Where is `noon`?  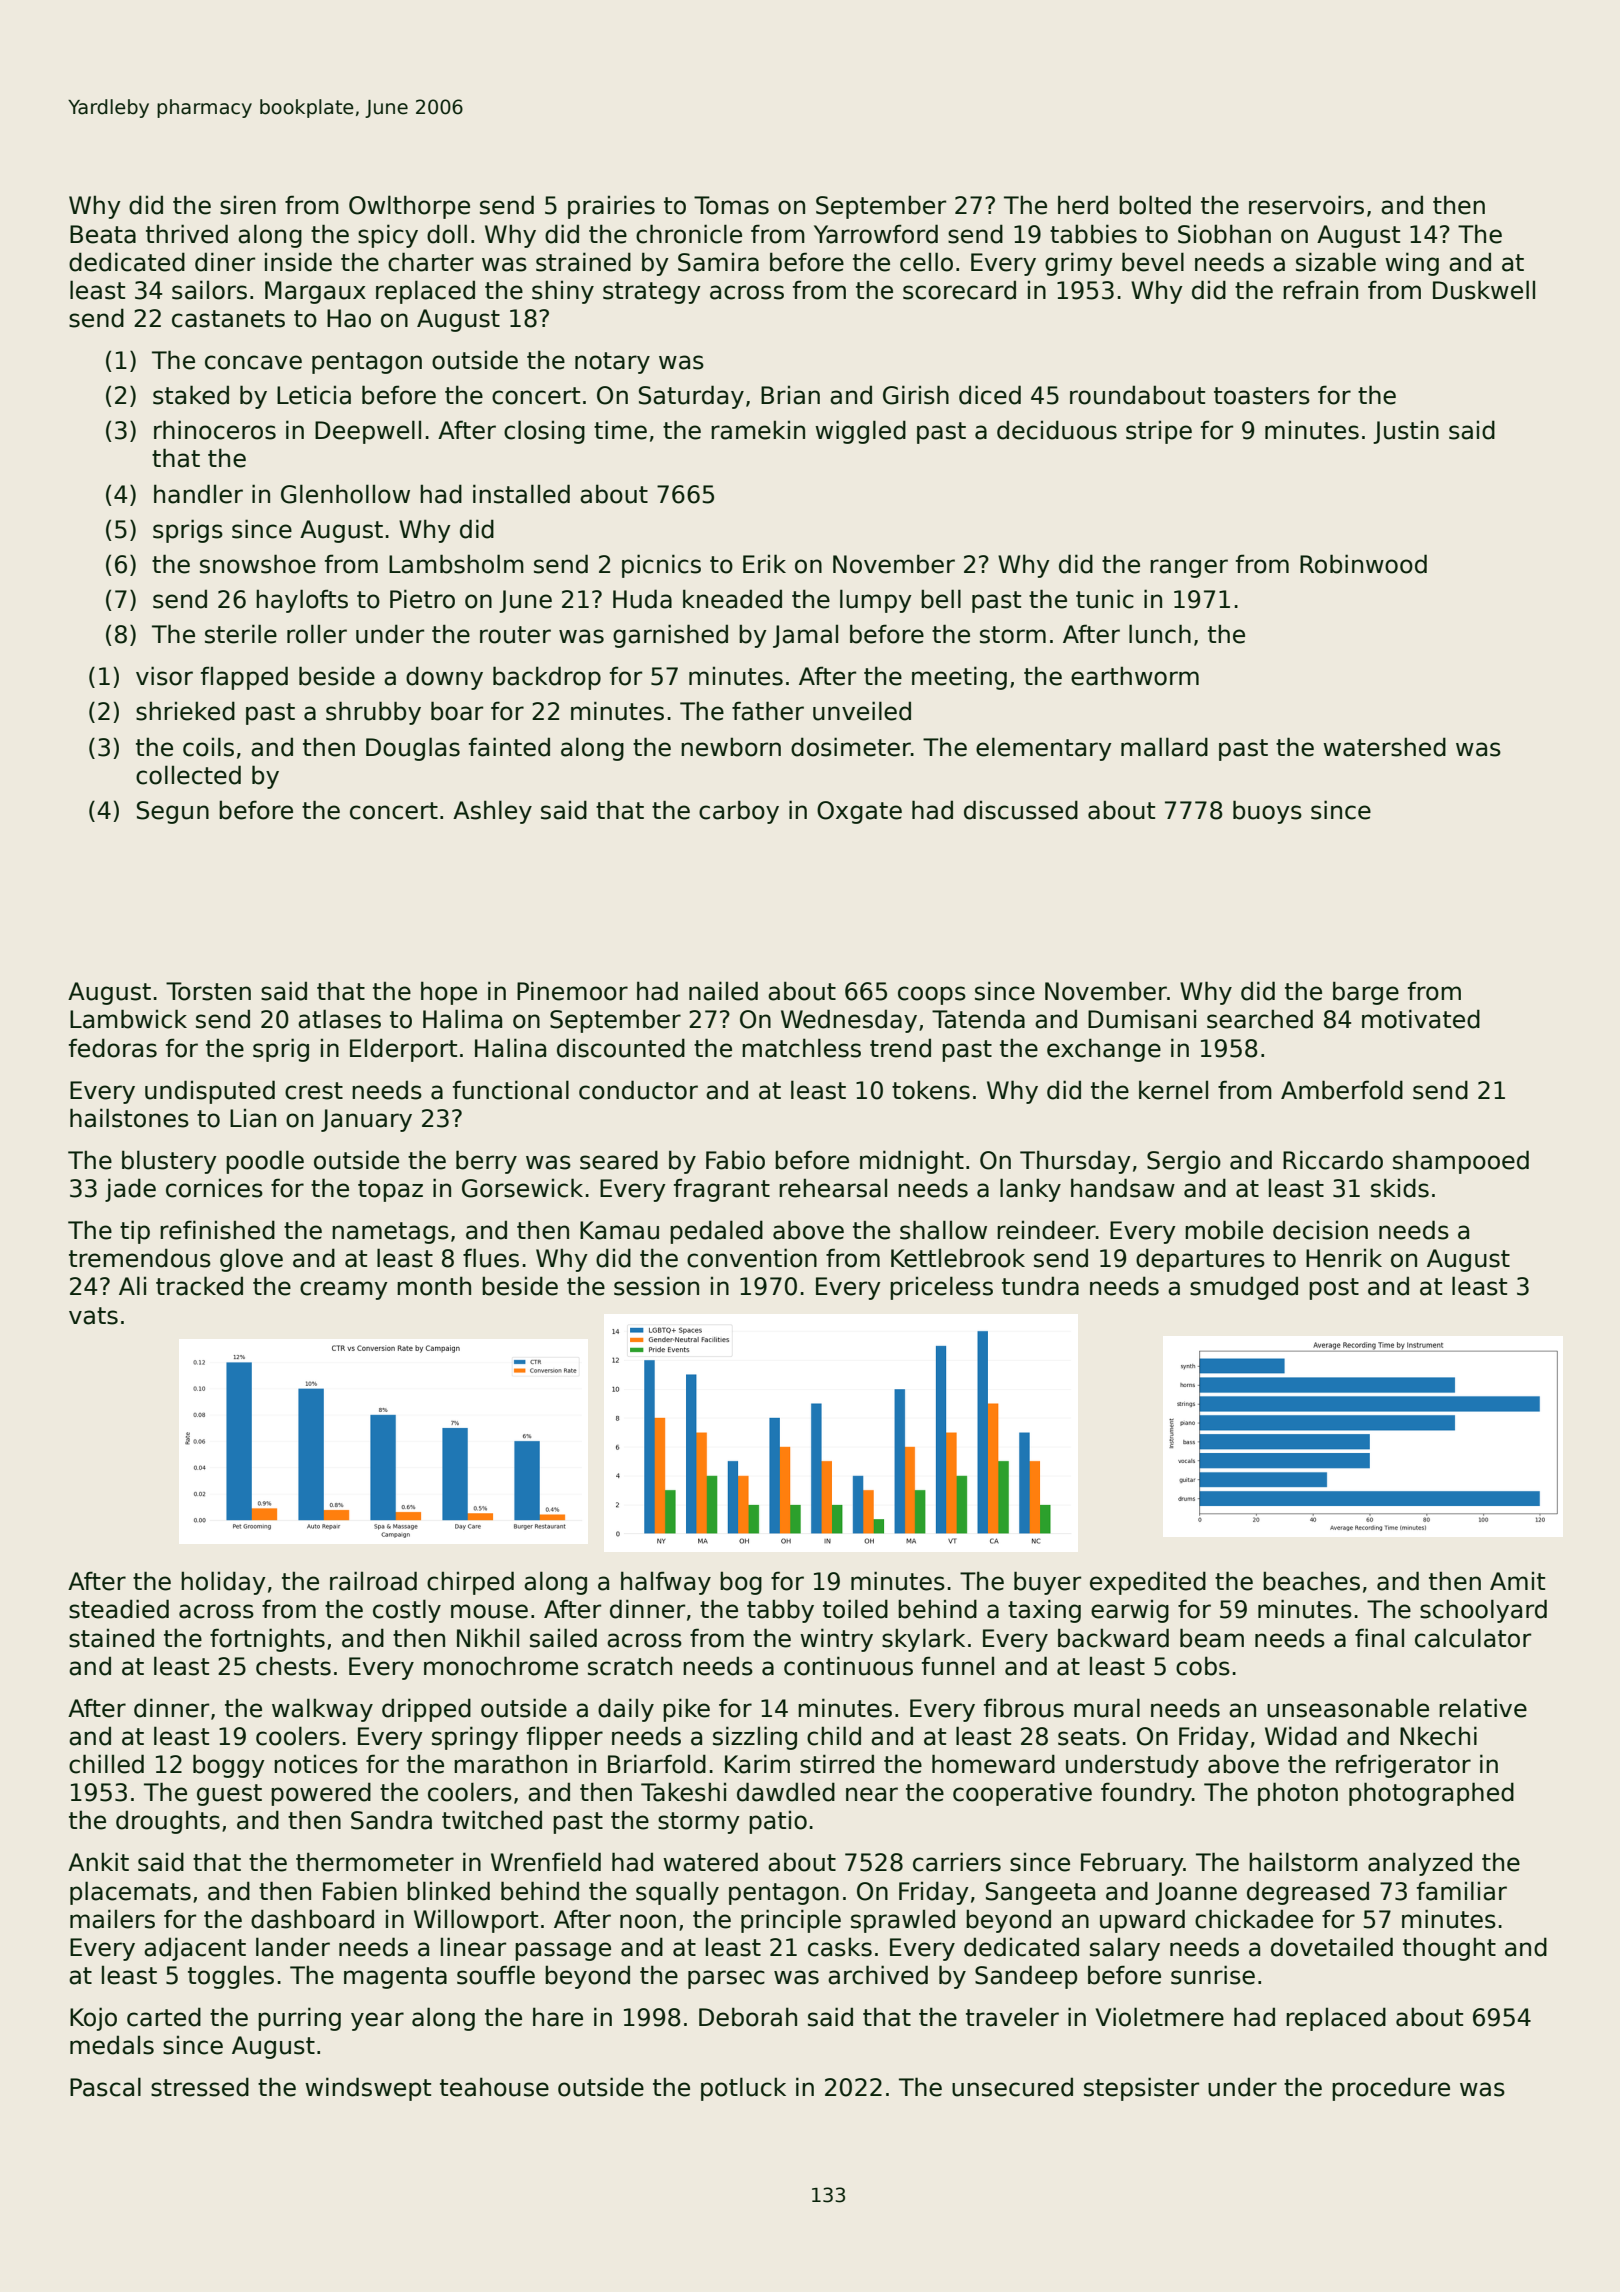
noon is located at coordinates (648, 1921).
